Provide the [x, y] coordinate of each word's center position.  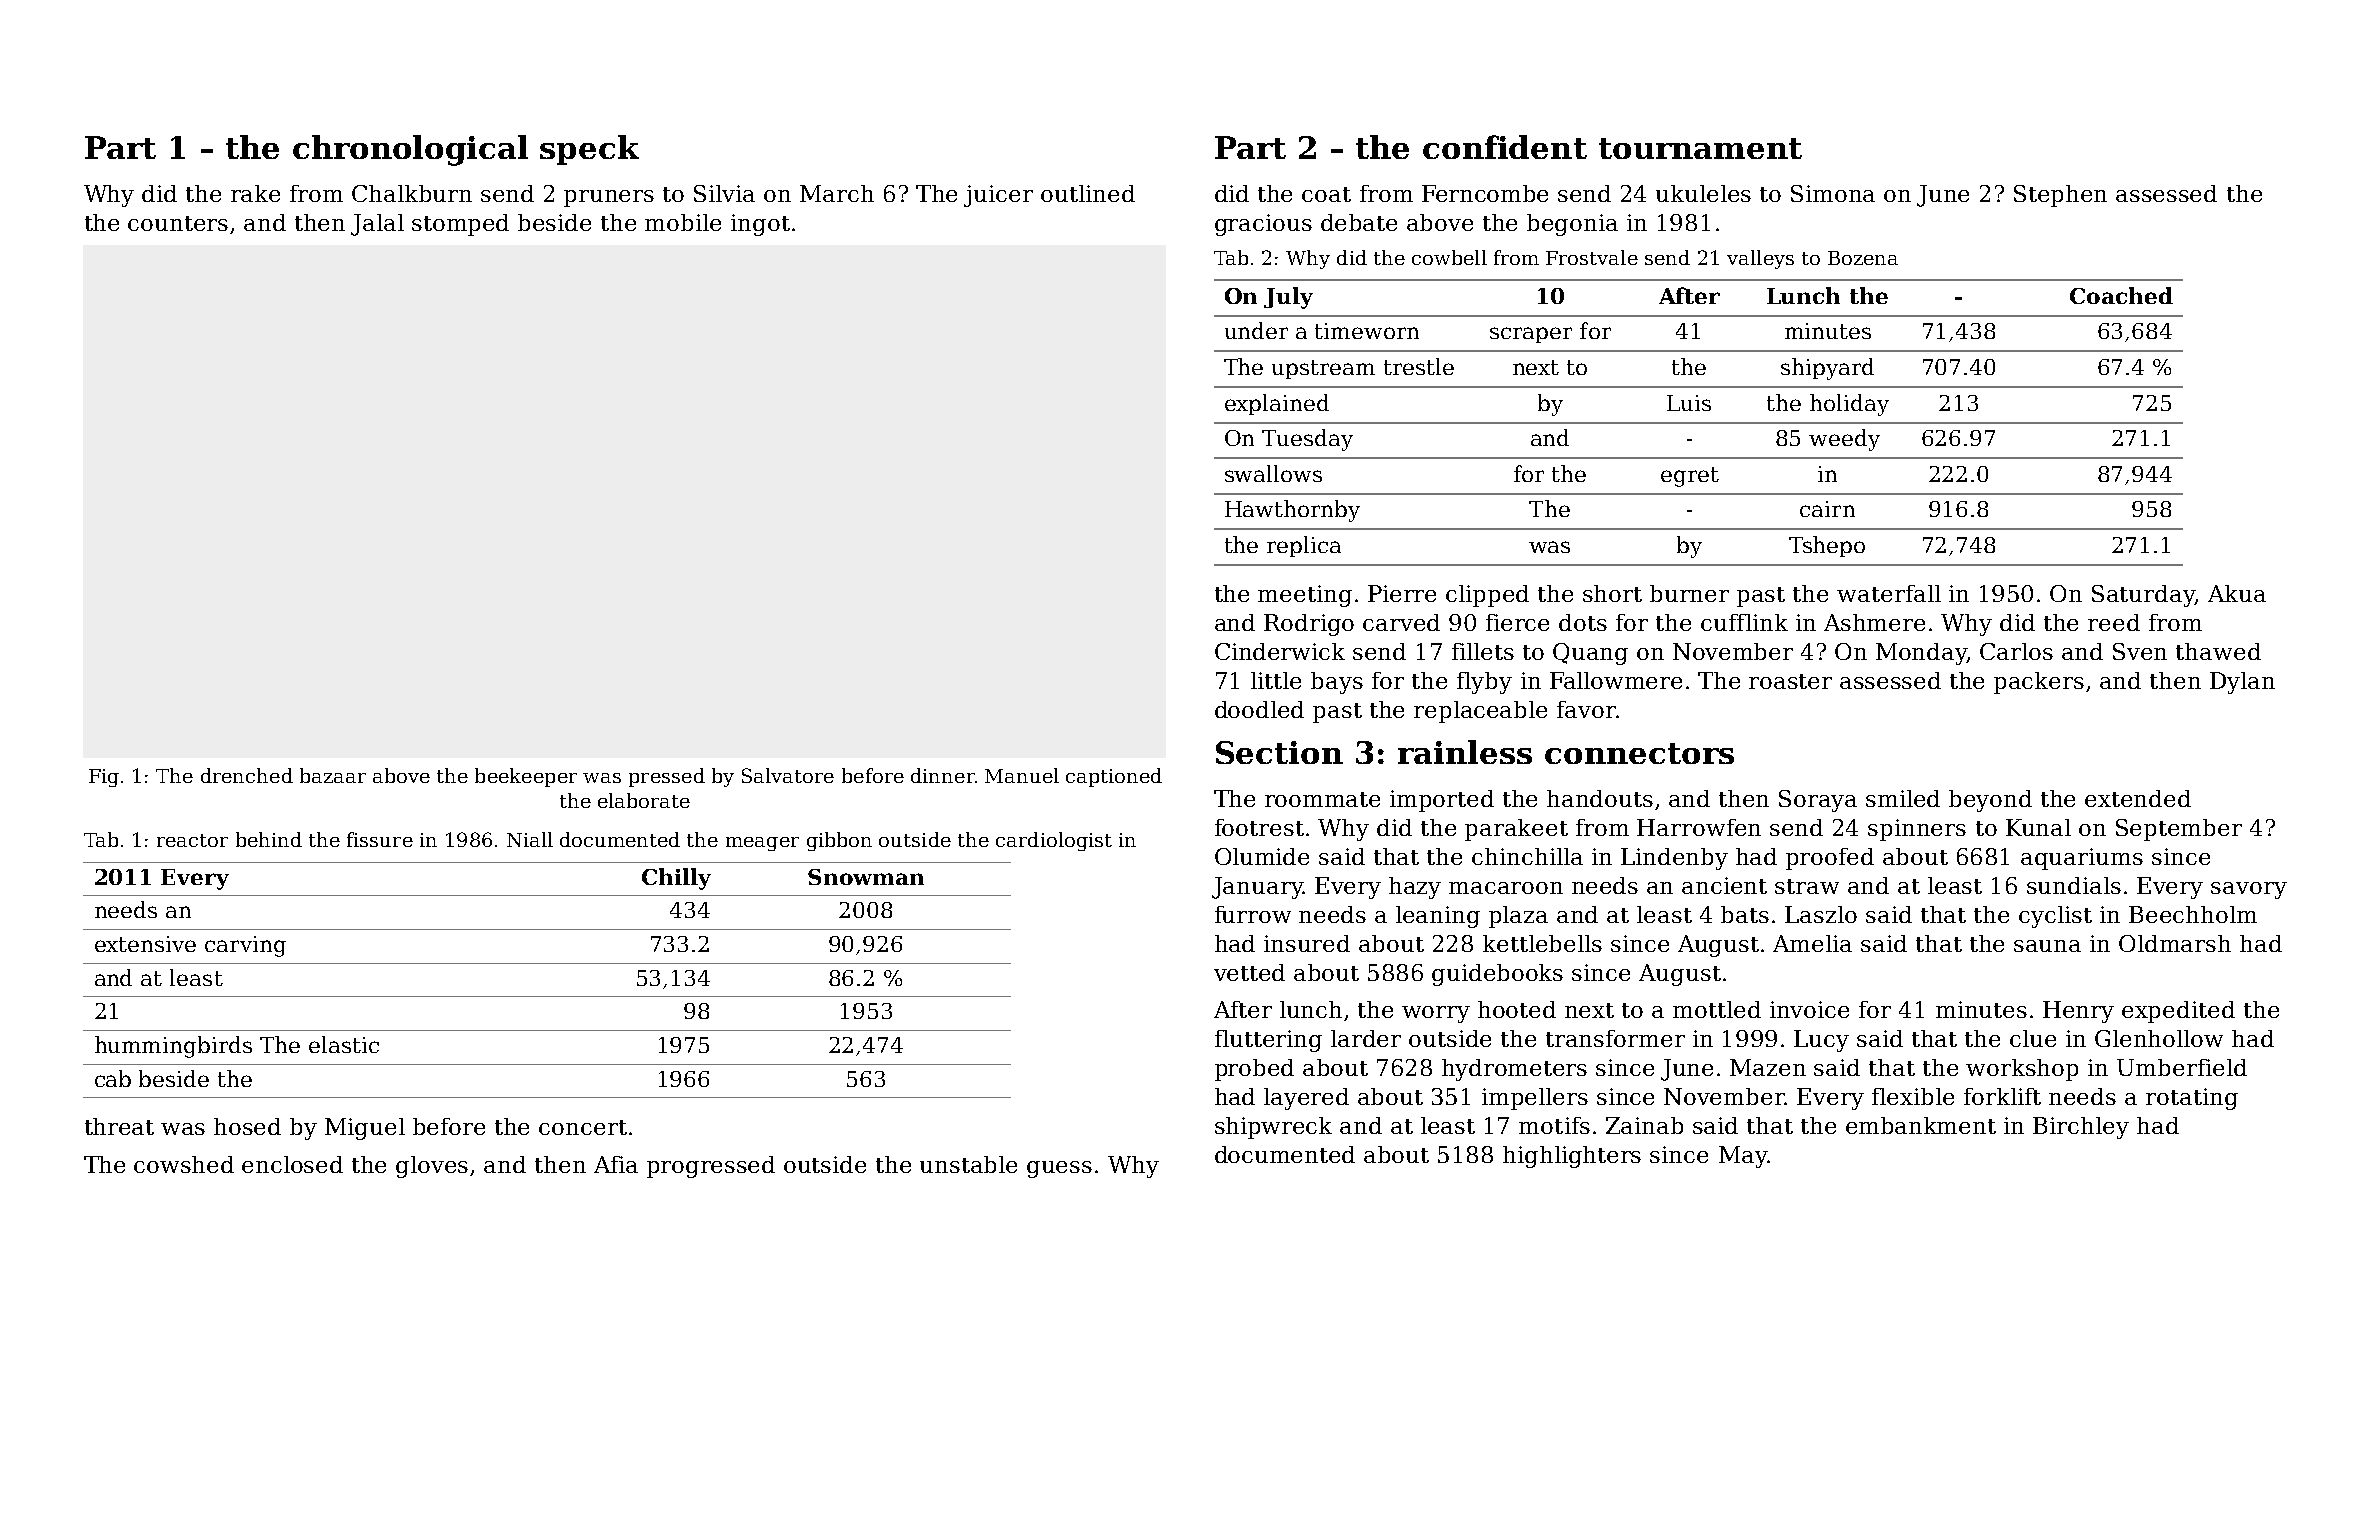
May [1743, 1157]
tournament [1700, 148]
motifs [1554, 1125]
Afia [616, 1164]
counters [178, 223]
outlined [1088, 193]
